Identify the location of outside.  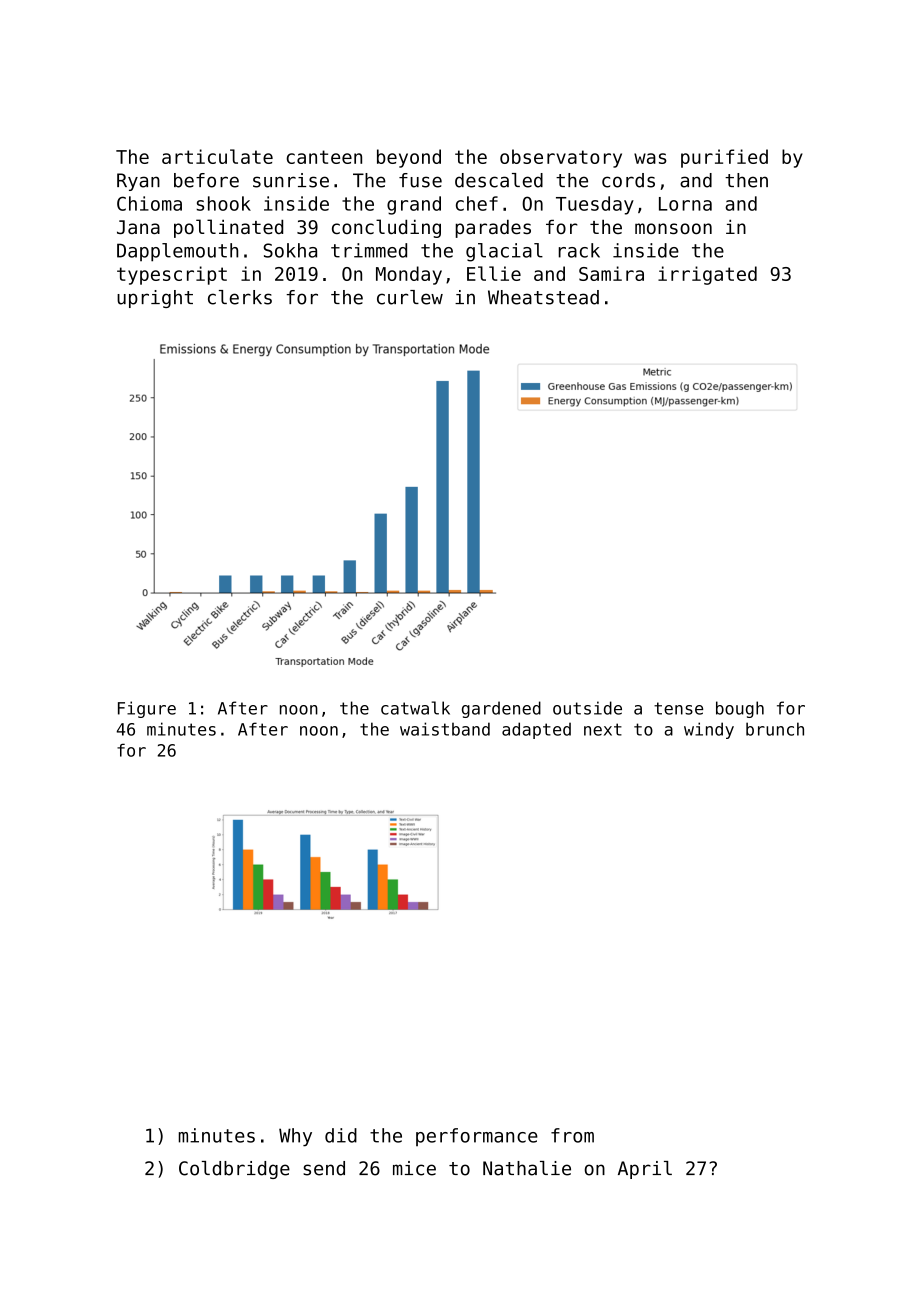
(587, 708).
